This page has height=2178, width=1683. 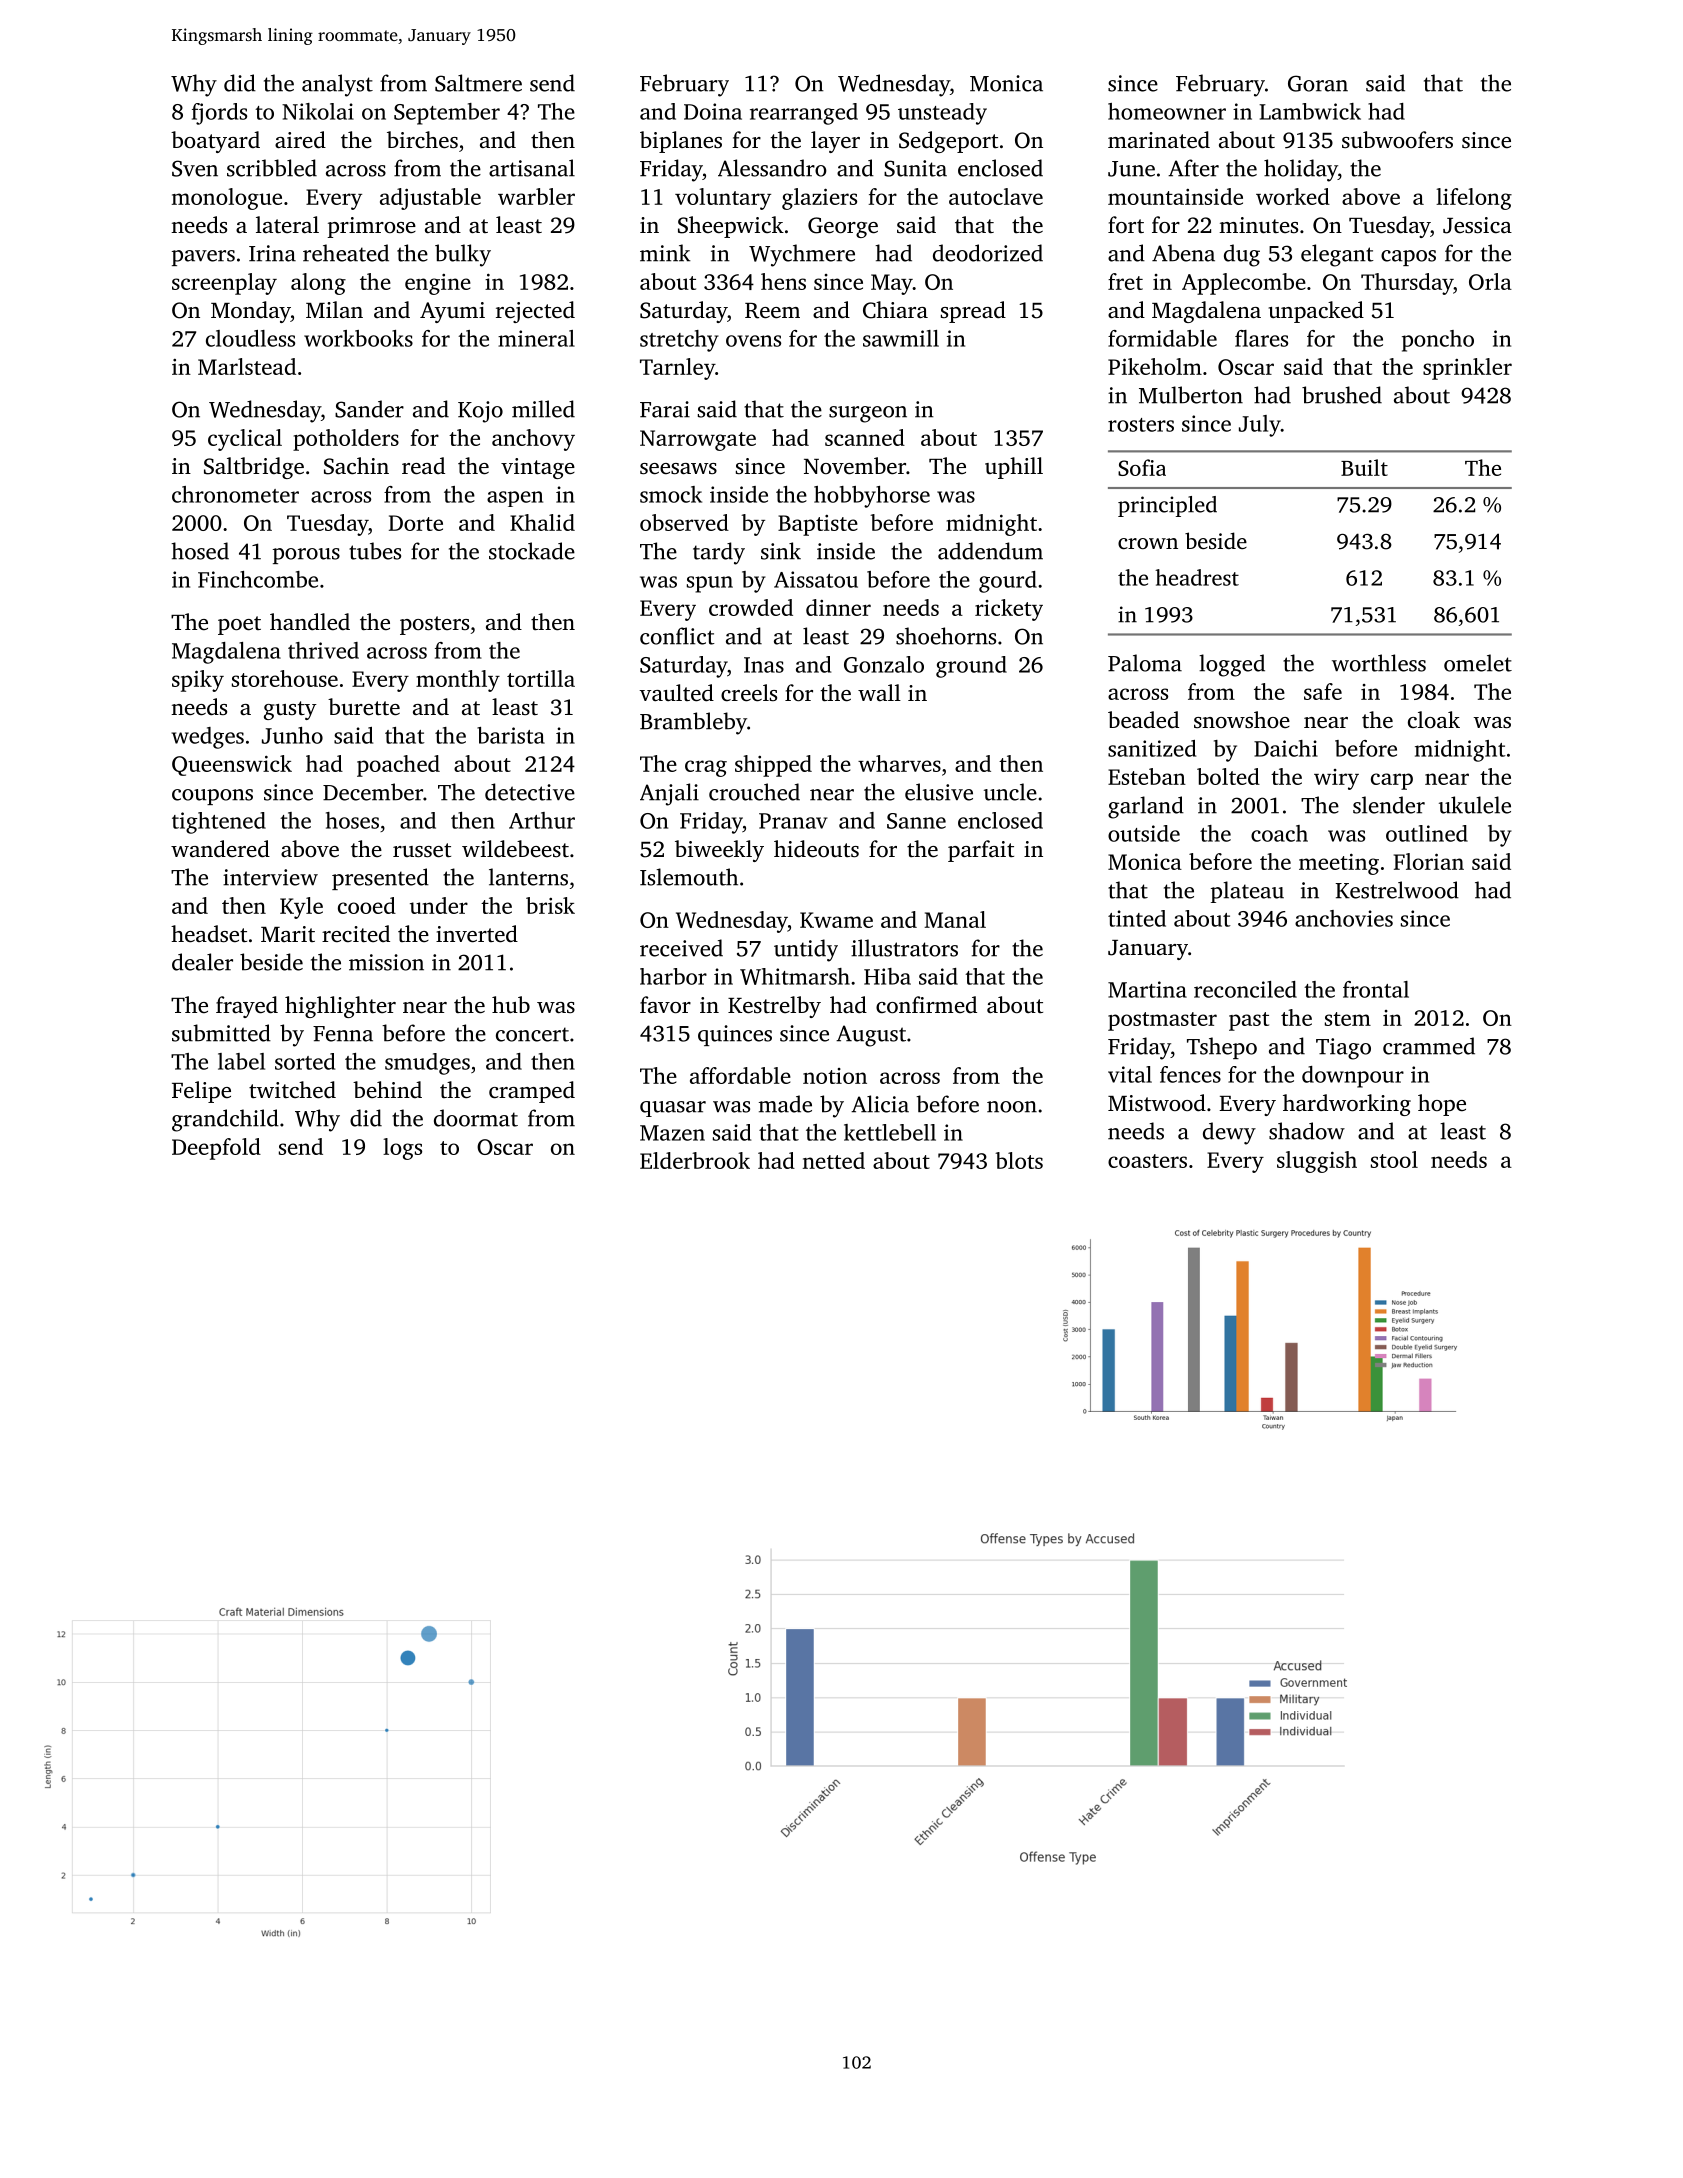 What do you see at coordinates (402, 1149) in the page?
I see `logs` at bounding box center [402, 1149].
